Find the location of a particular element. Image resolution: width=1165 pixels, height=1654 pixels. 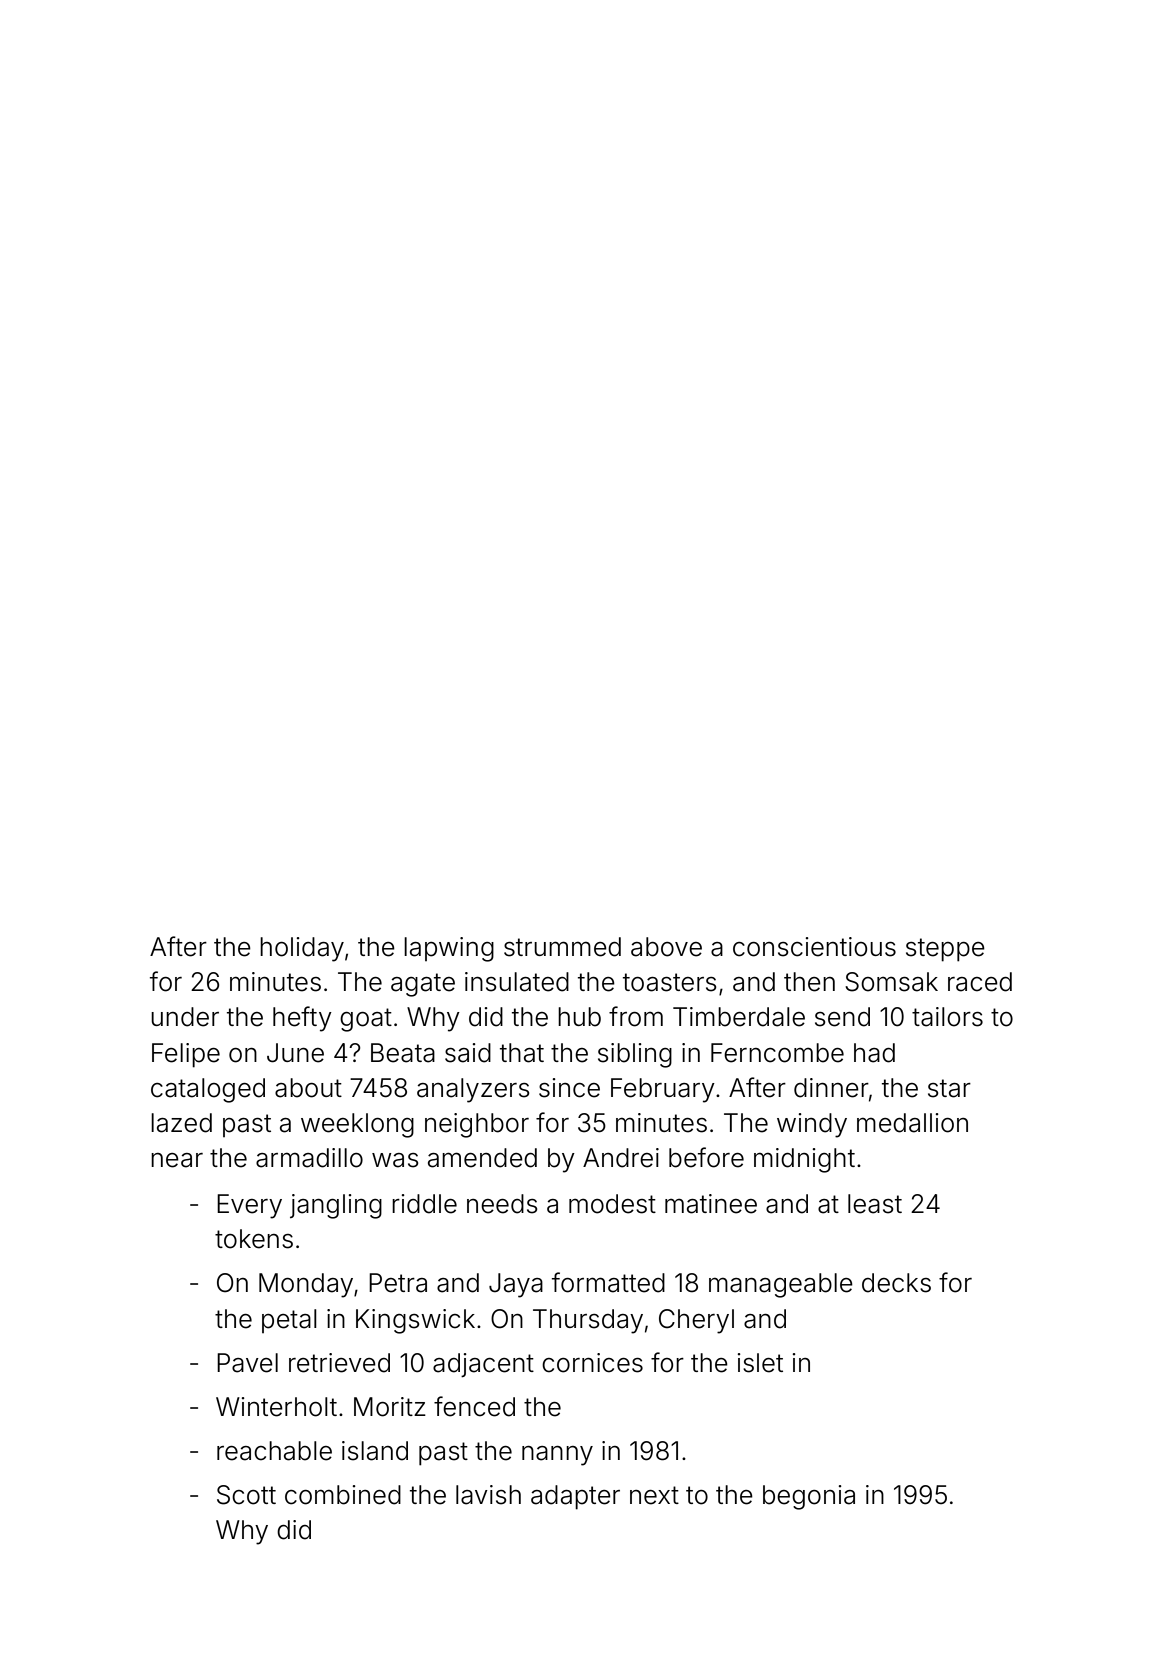

near is located at coordinates (177, 1160).
